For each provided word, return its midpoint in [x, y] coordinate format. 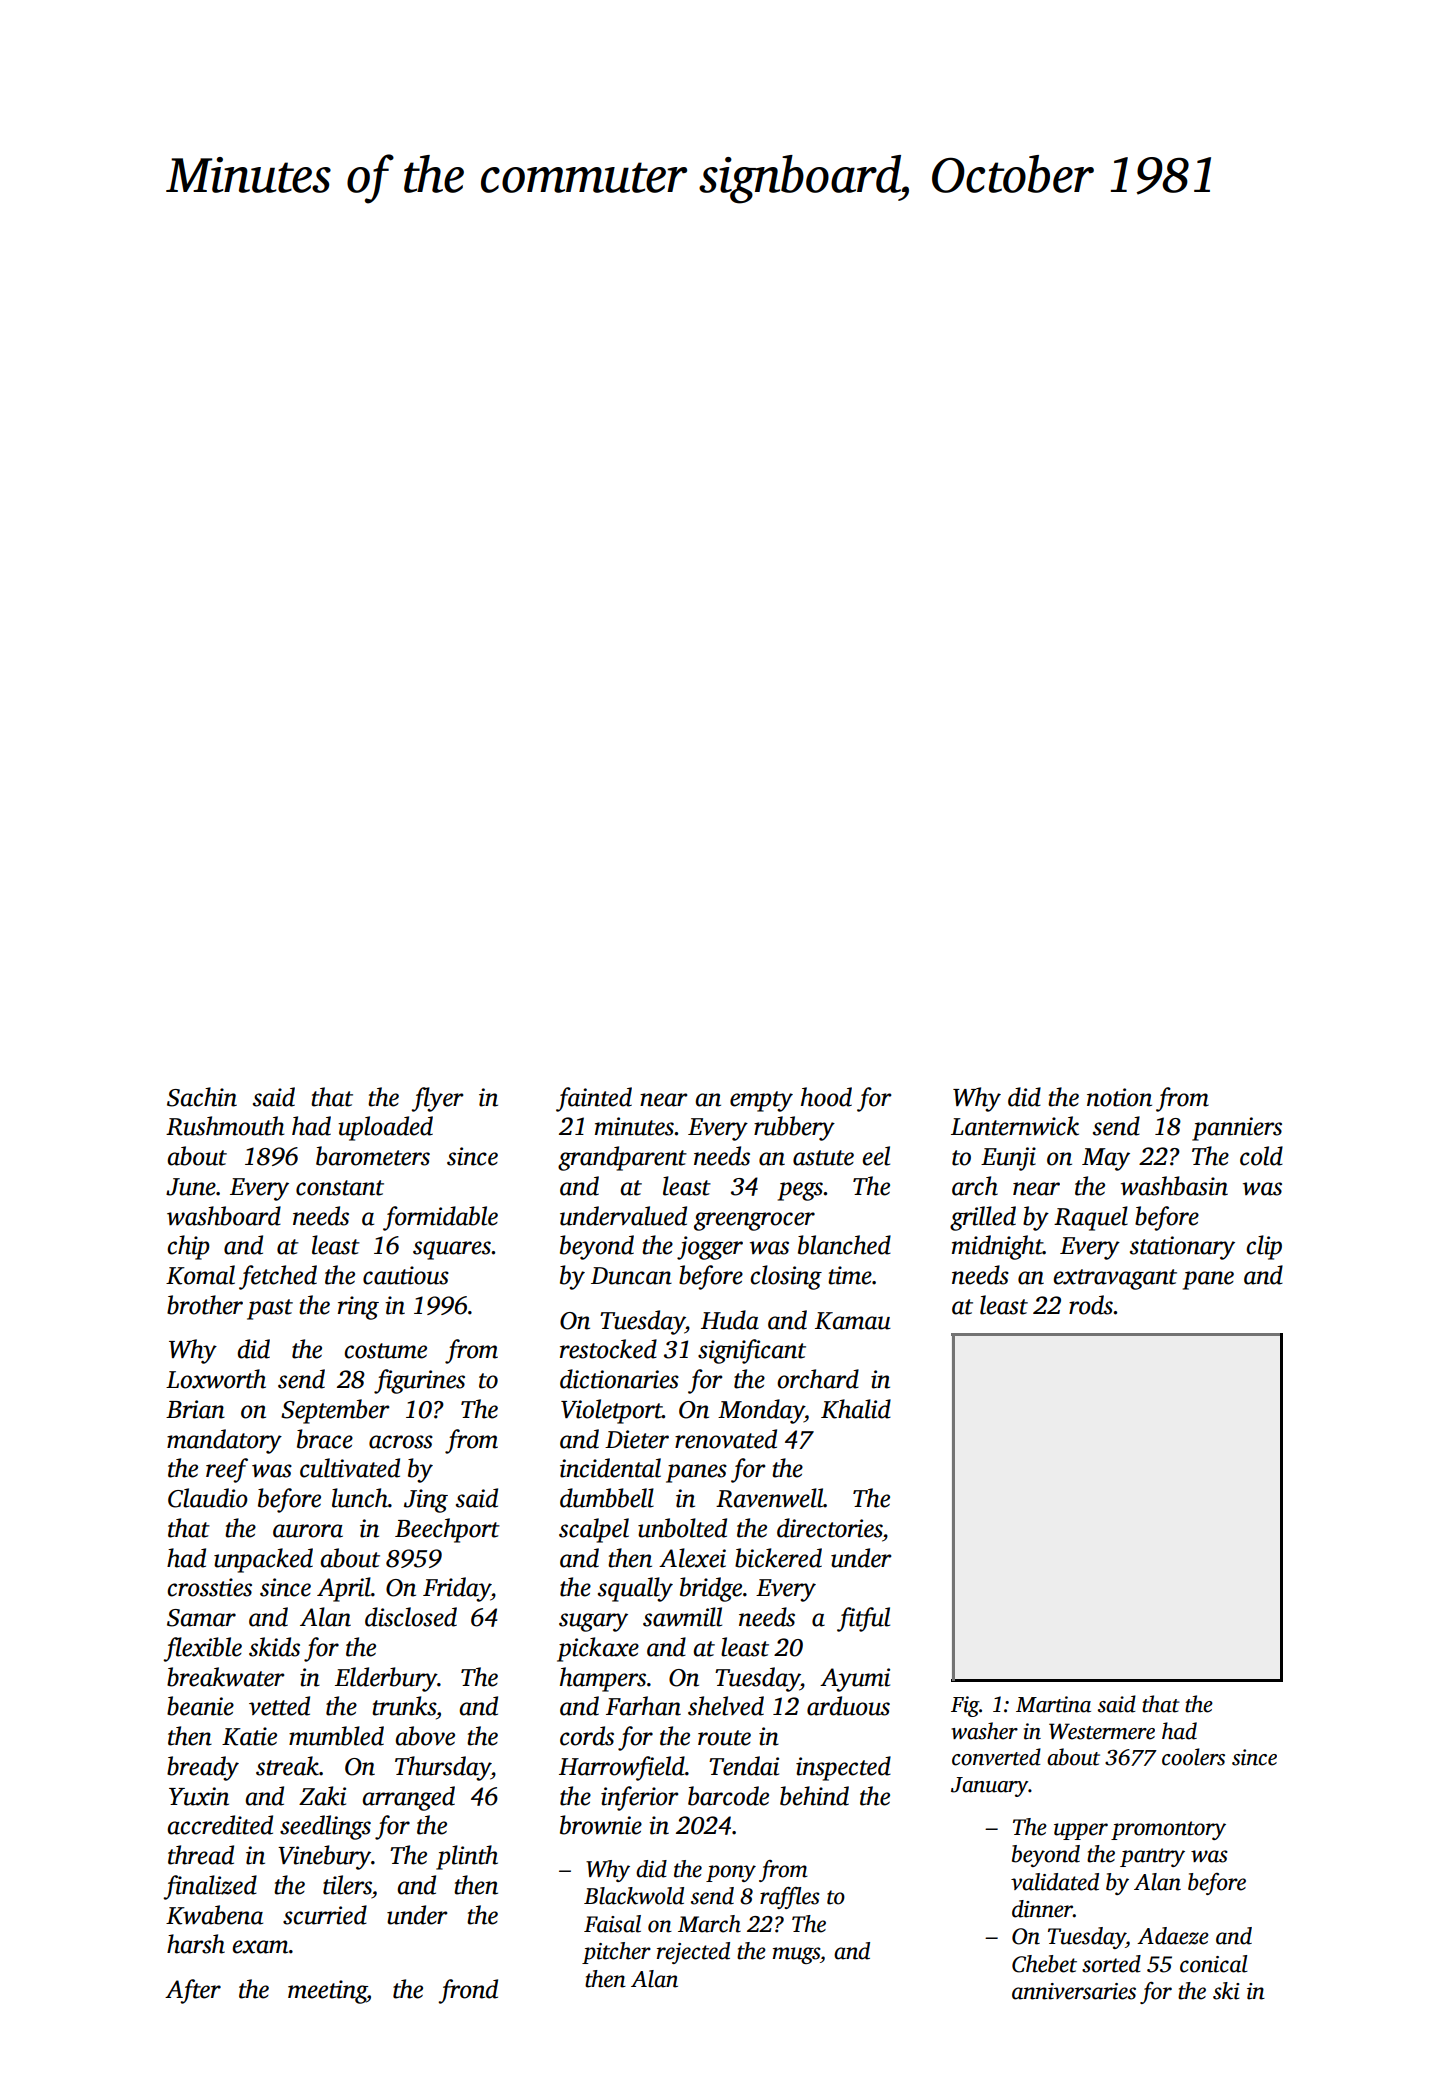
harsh [196, 1944]
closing [786, 1277]
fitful [863, 1619]
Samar [201, 1618]
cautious [406, 1275]
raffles [790, 1898]
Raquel [1091, 1218]
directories [830, 1528]
